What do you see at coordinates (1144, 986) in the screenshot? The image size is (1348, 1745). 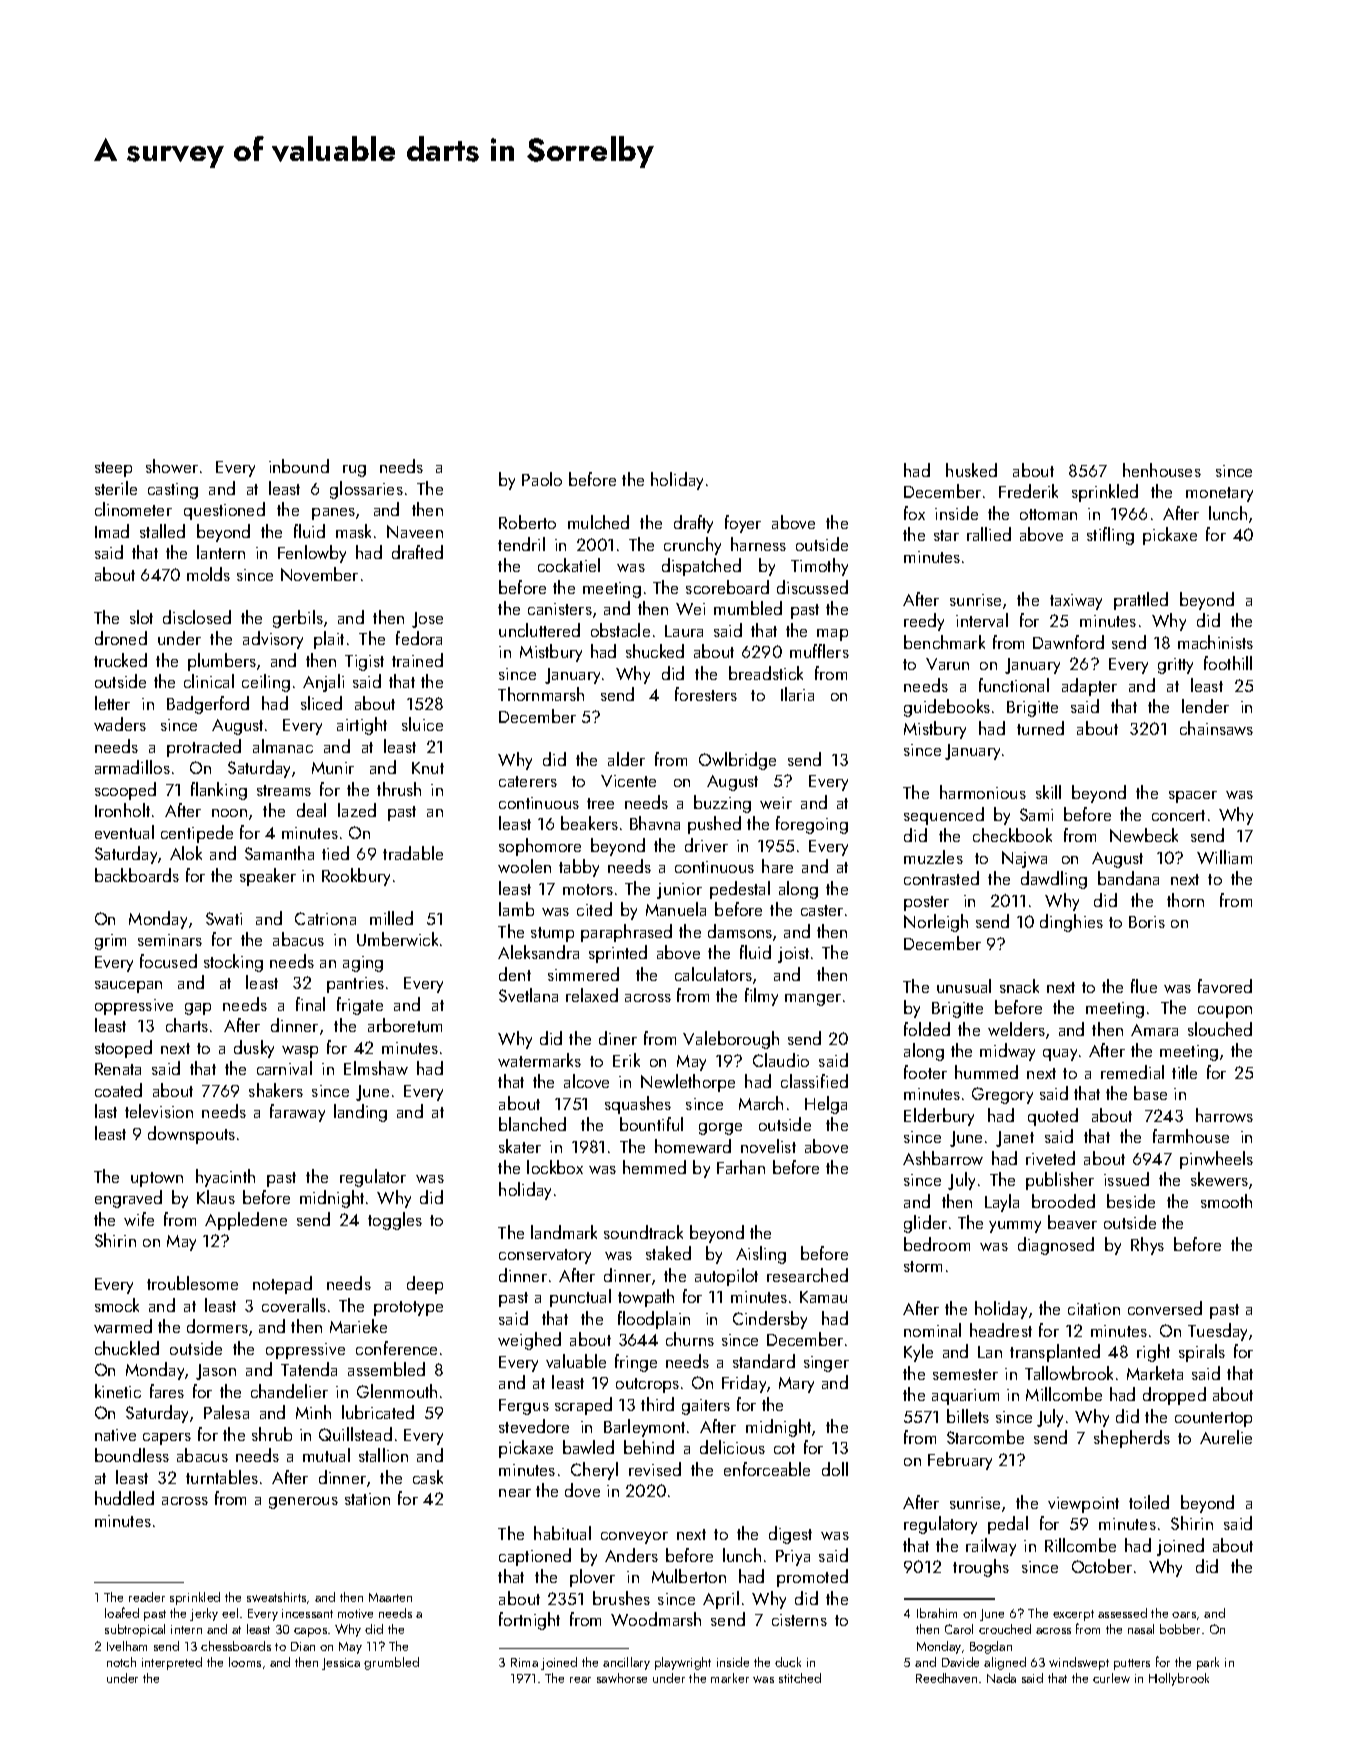 I see `flue` at bounding box center [1144, 986].
